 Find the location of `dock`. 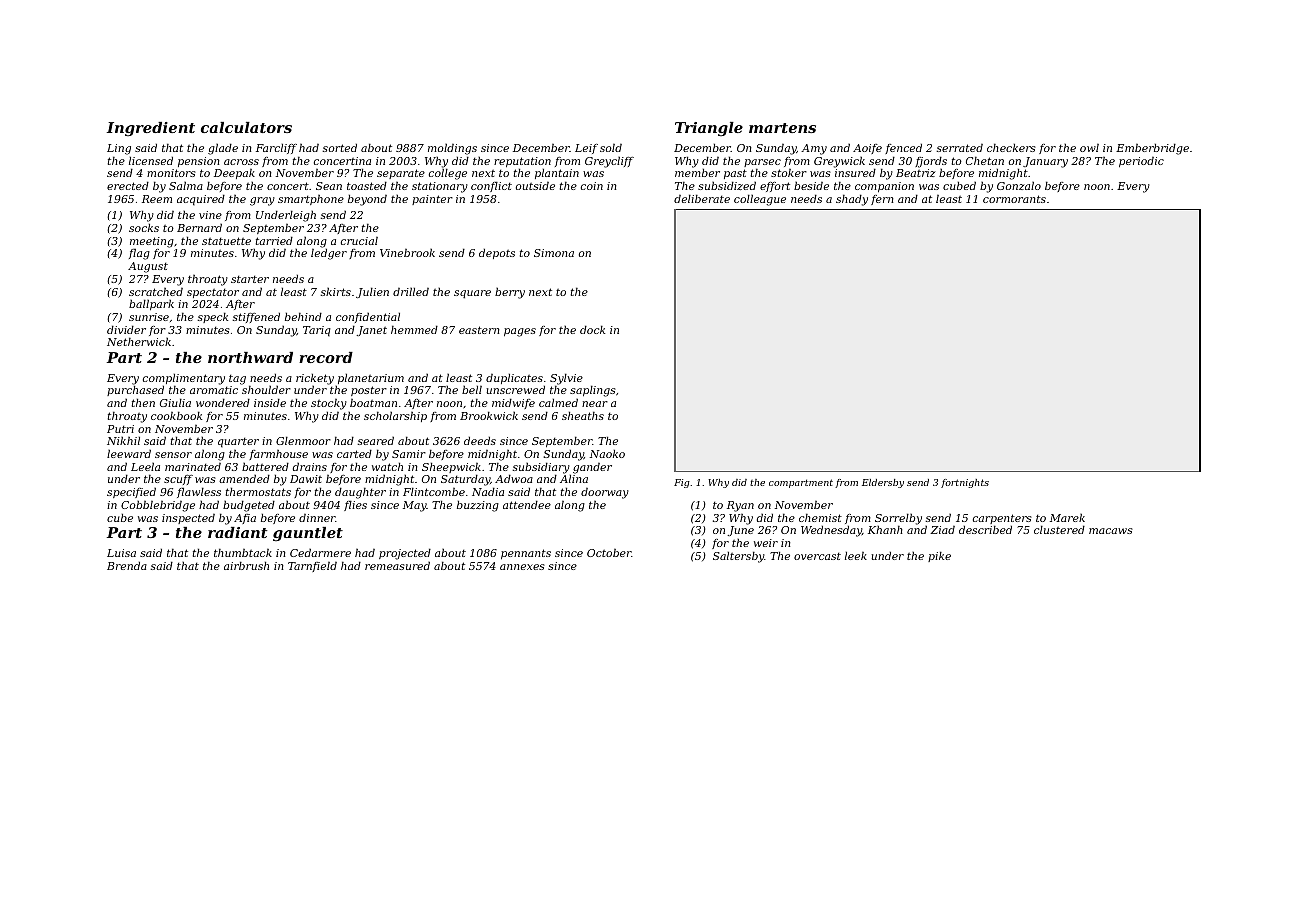

dock is located at coordinates (592, 329).
